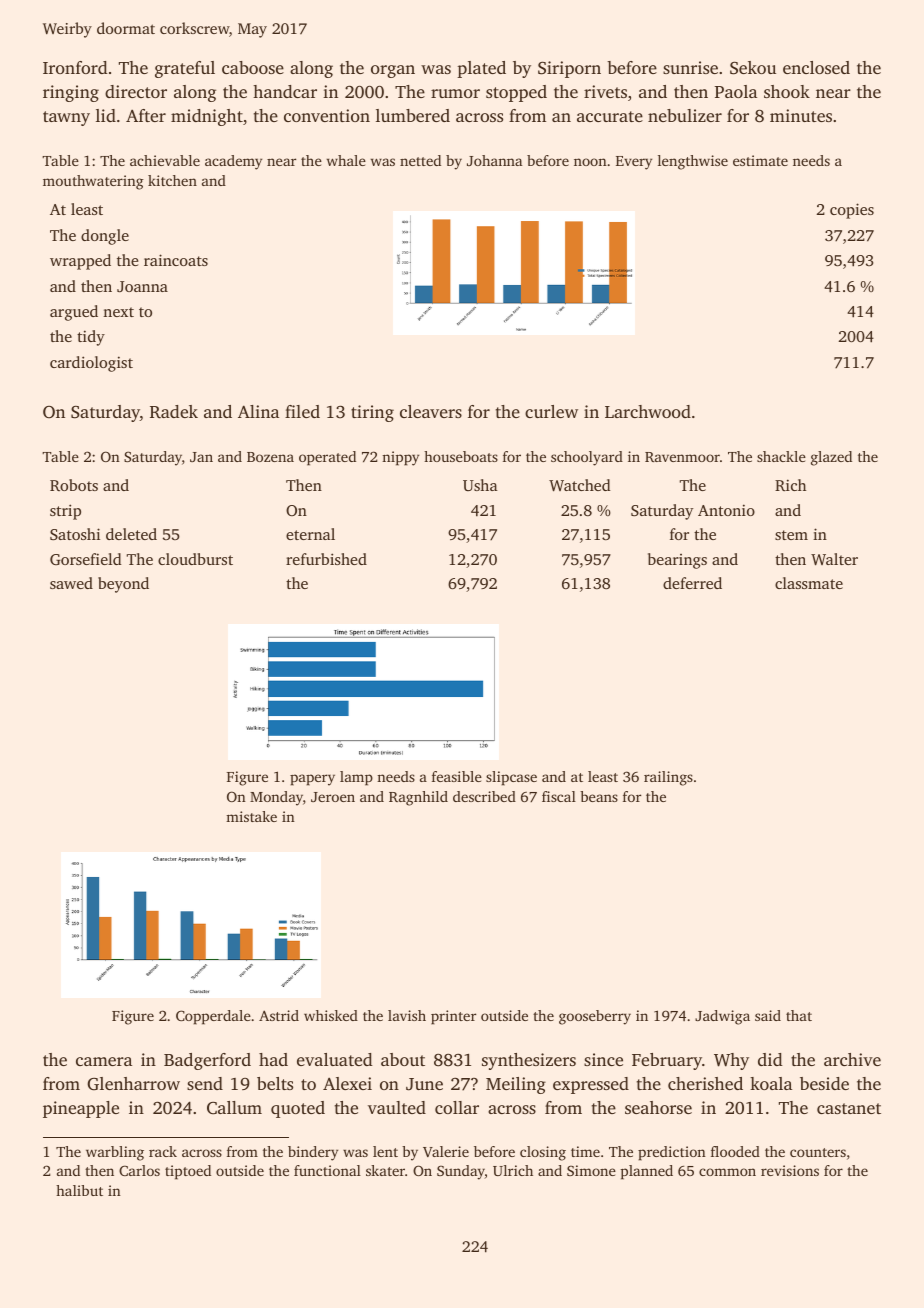 Image resolution: width=924 pixels, height=1308 pixels. Describe the element at coordinates (516, 93) in the page. I see `stopped` at that location.
